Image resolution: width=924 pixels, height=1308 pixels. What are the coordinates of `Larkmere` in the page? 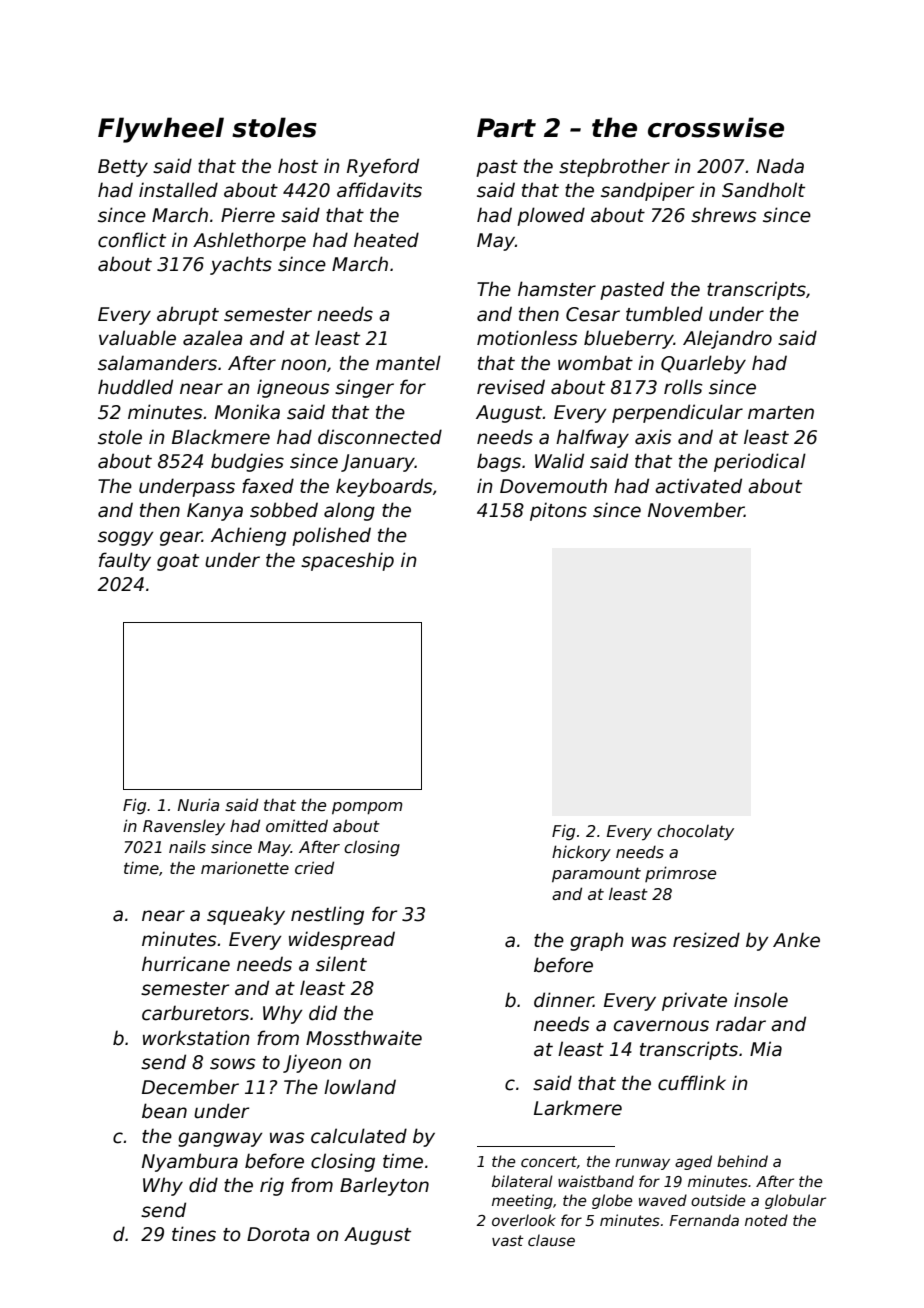 It's located at (578, 1108).
